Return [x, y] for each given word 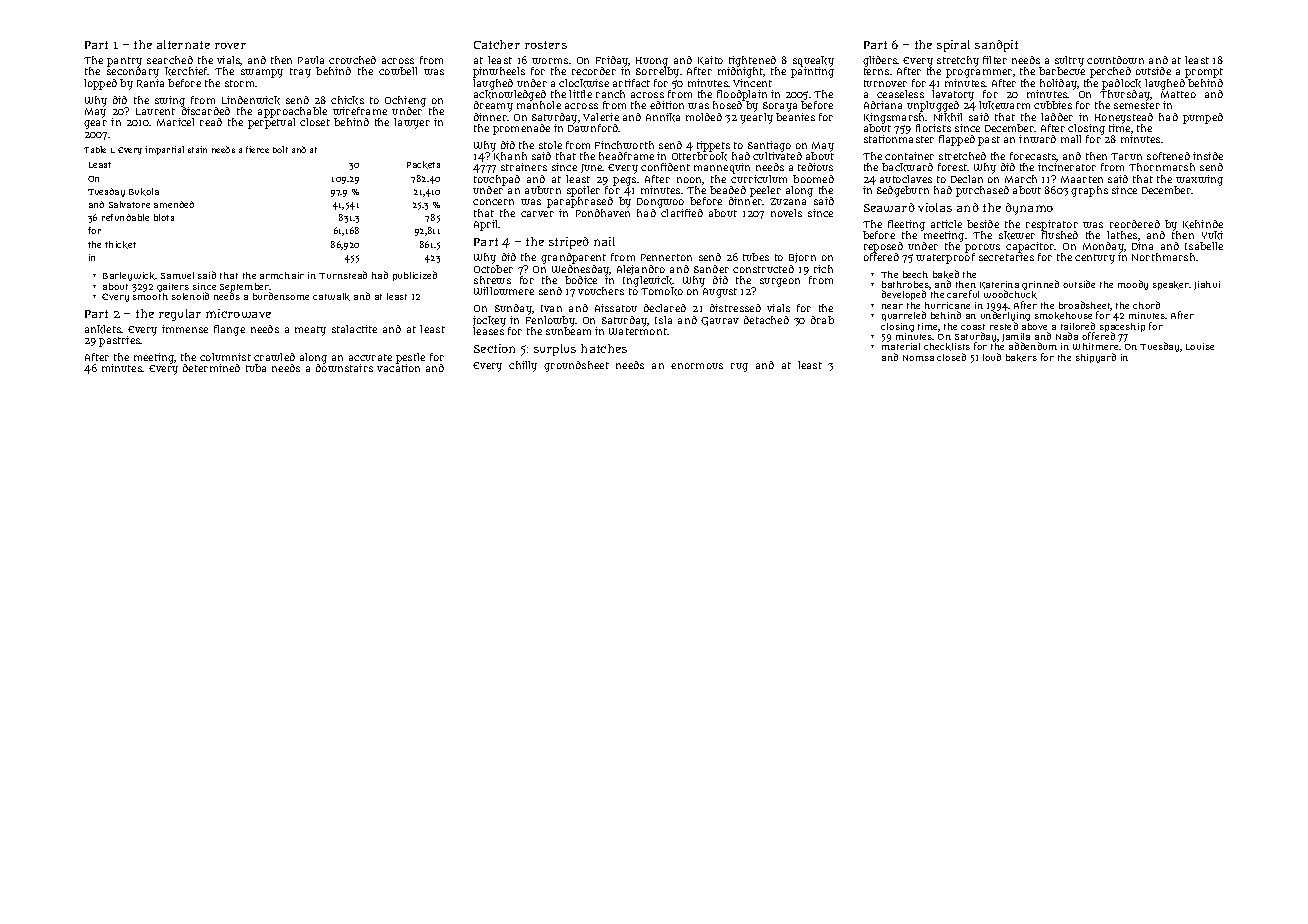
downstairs [344, 368]
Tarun [1126, 156]
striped [569, 243]
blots [164, 217]
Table [95, 149]
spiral [953, 46]
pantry [124, 62]
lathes [1122, 235]
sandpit [996, 46]
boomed [813, 179]
